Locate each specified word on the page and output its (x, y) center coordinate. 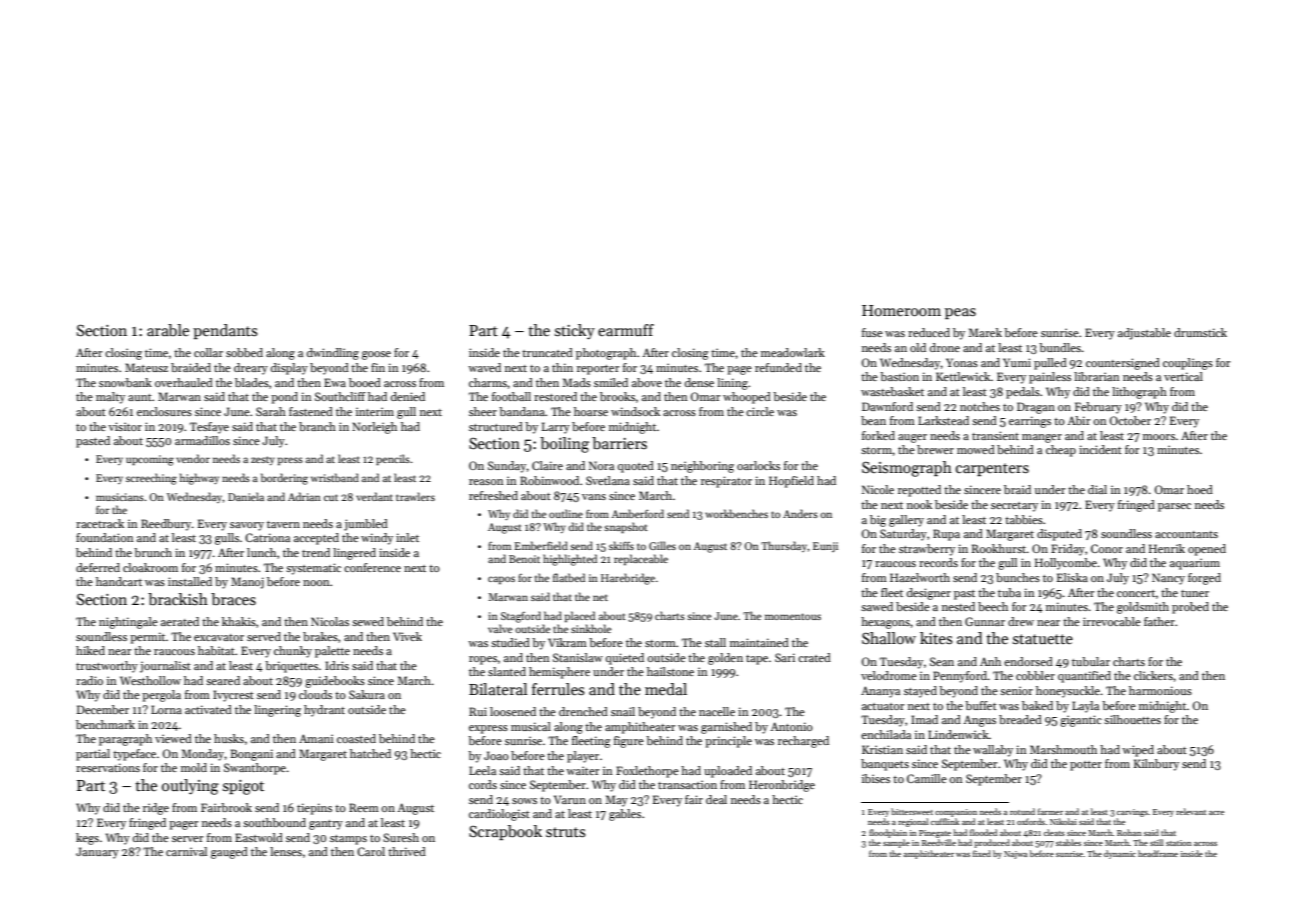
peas (960, 313)
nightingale (128, 623)
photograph (606, 354)
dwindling (333, 354)
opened (1207, 550)
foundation (105, 537)
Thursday (784, 546)
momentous (793, 616)
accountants (1186, 534)
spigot (243, 787)
